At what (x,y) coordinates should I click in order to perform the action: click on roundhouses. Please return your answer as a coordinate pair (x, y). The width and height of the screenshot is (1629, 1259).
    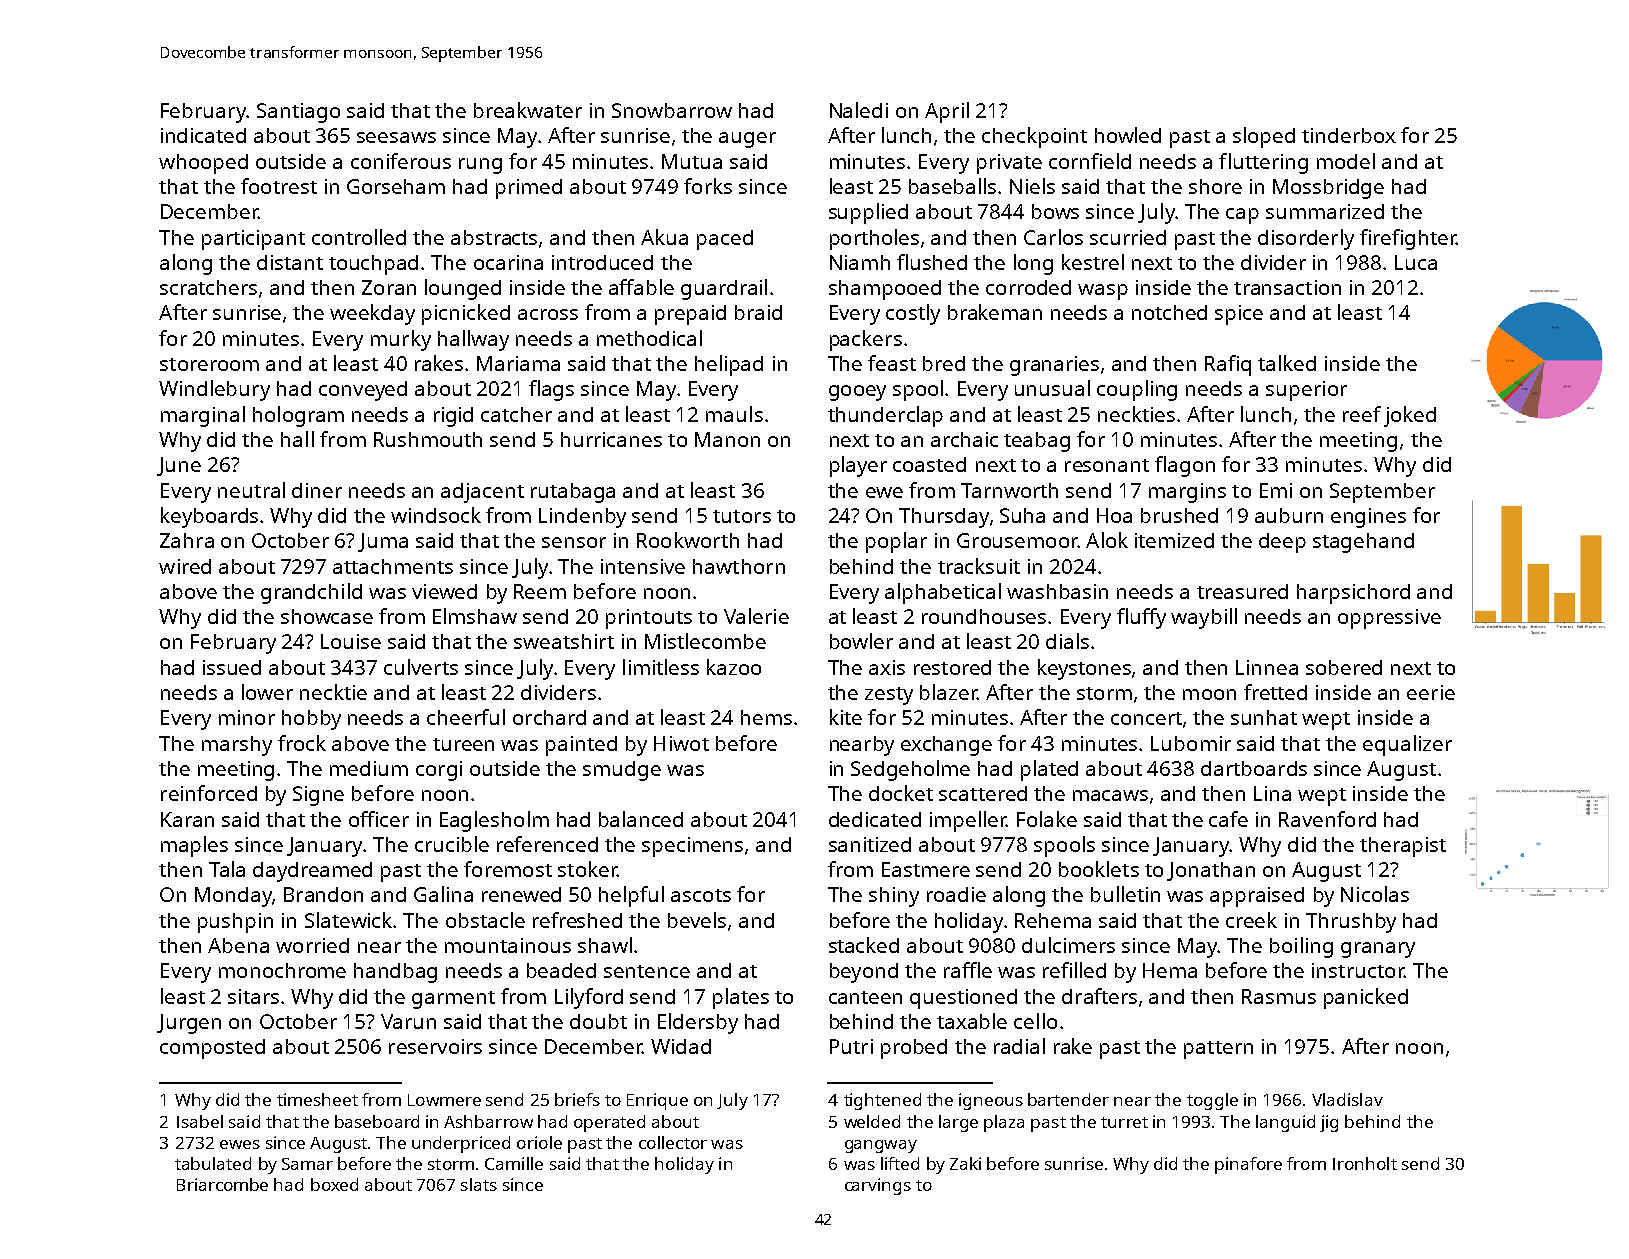
    Looking at the image, I should click on (984, 616).
